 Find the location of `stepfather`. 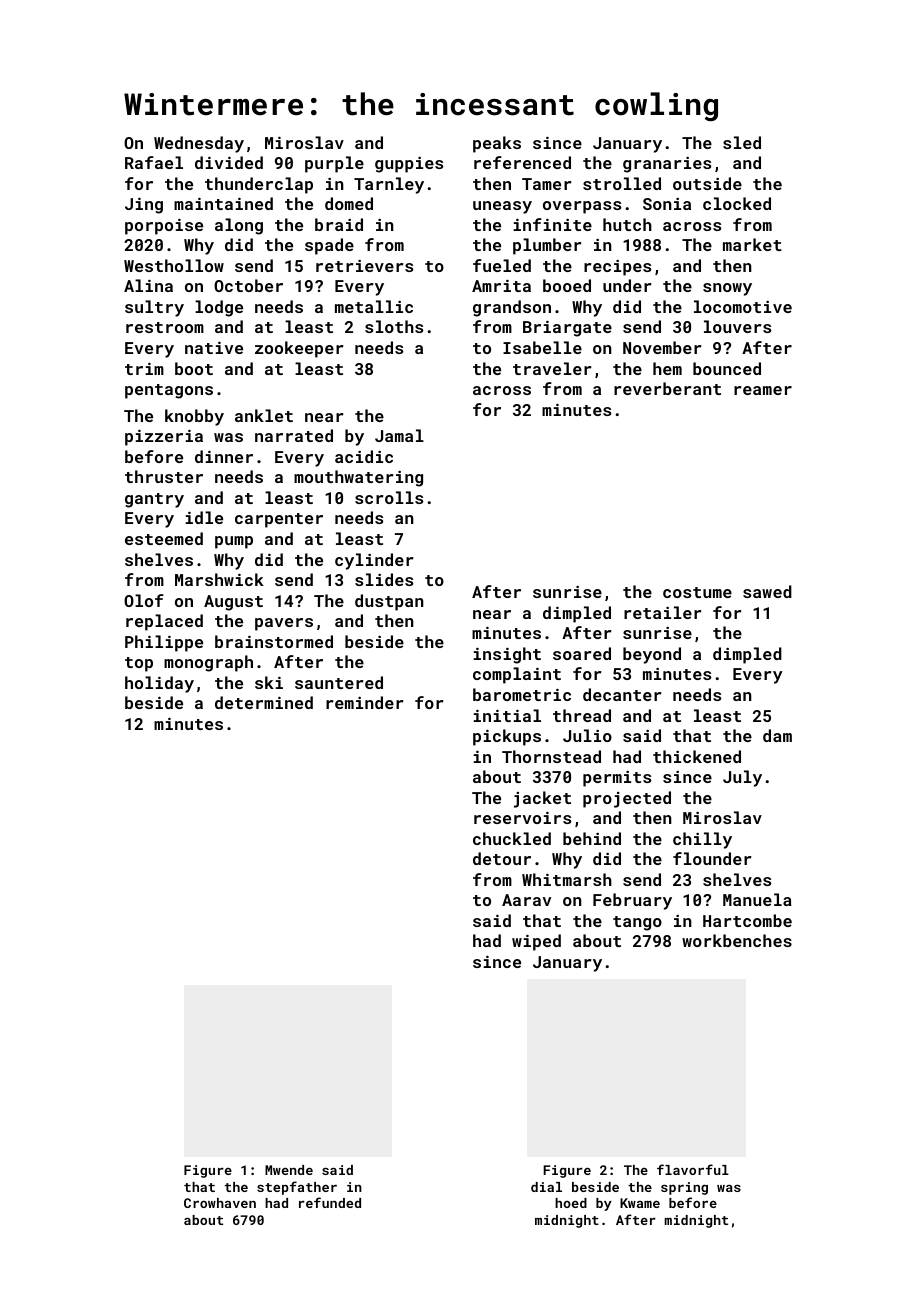

stepfather is located at coordinates (297, 1188).
